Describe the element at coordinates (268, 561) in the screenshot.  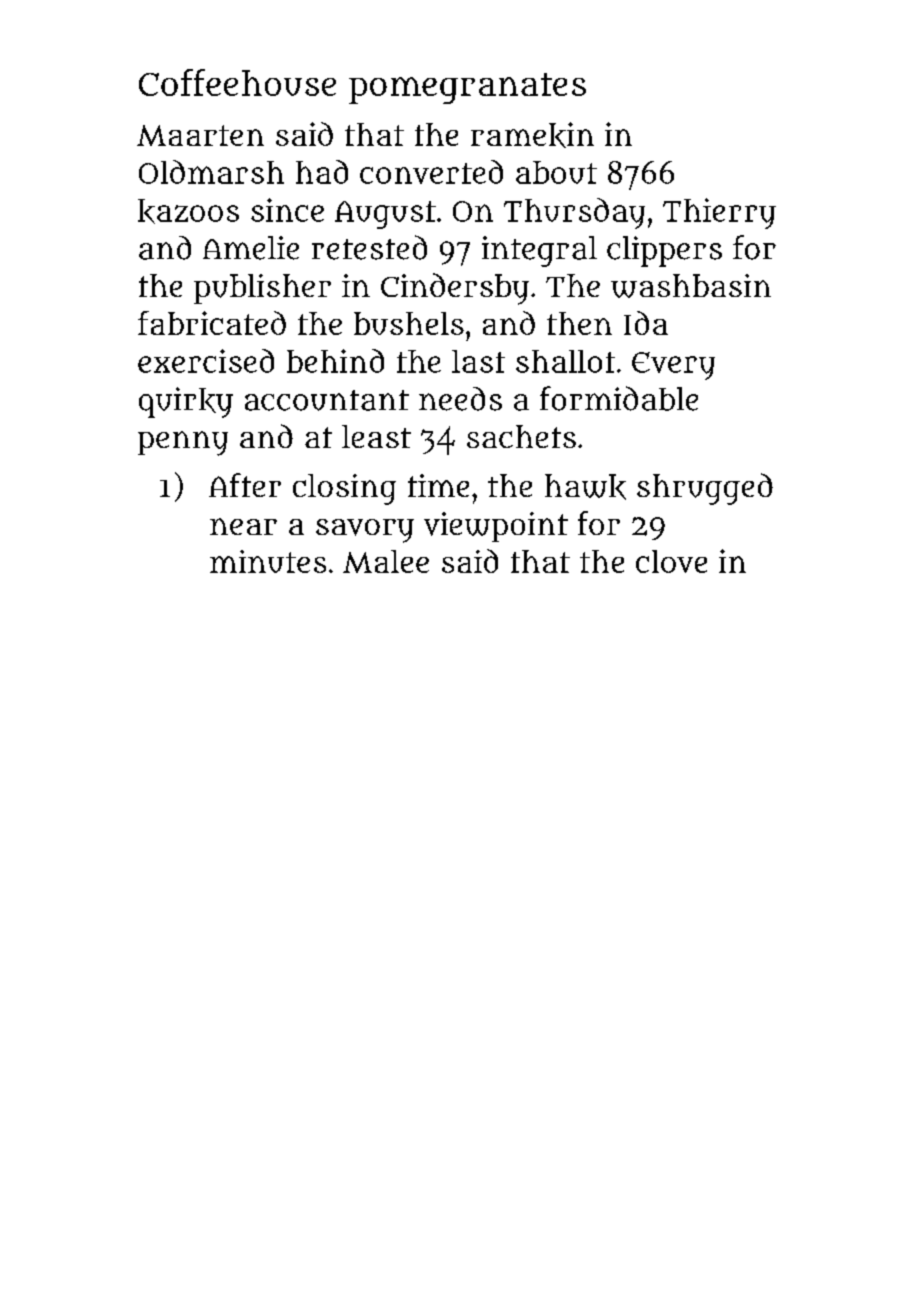
I see `minutes` at that location.
